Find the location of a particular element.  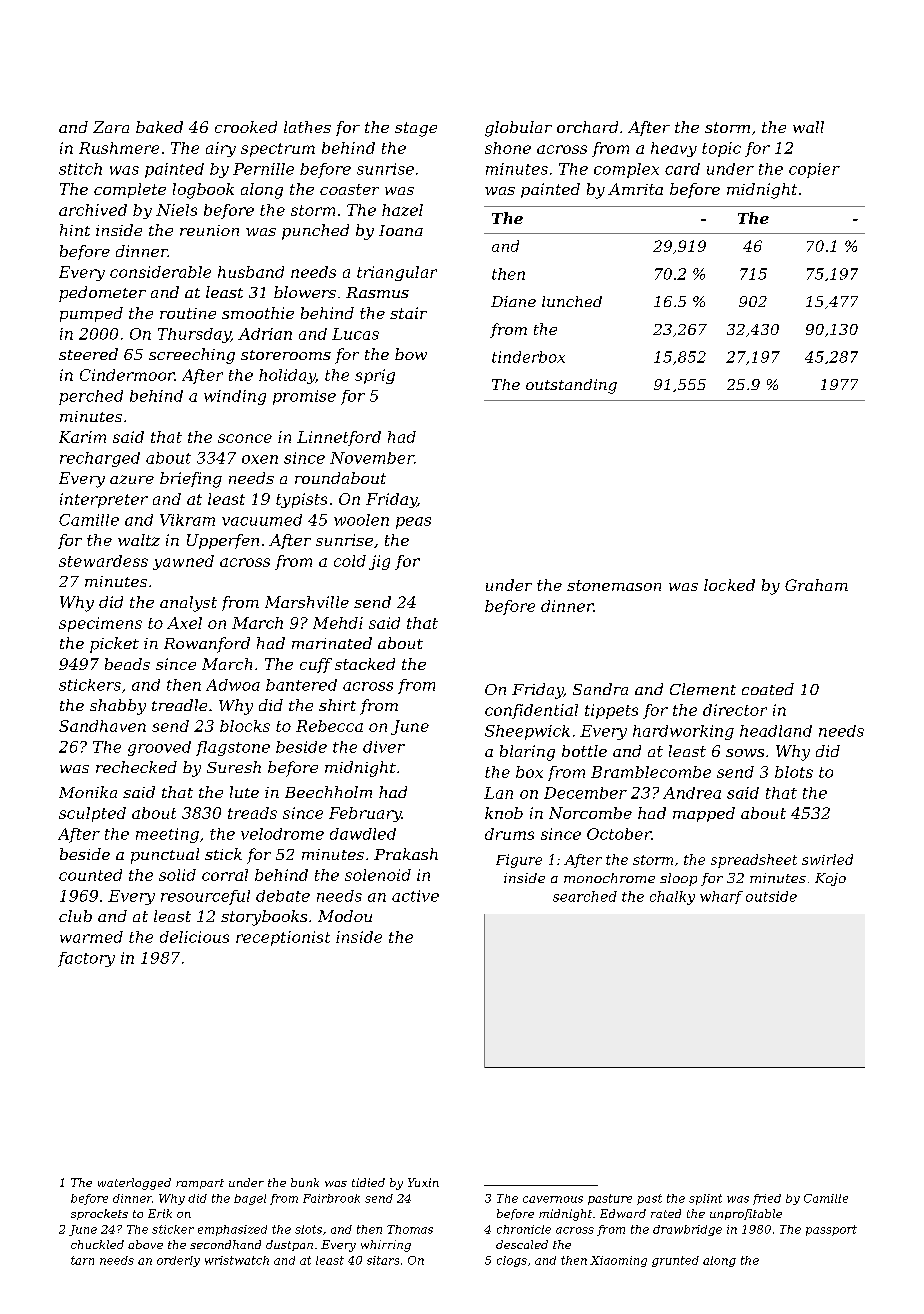

copier is located at coordinates (814, 170).
